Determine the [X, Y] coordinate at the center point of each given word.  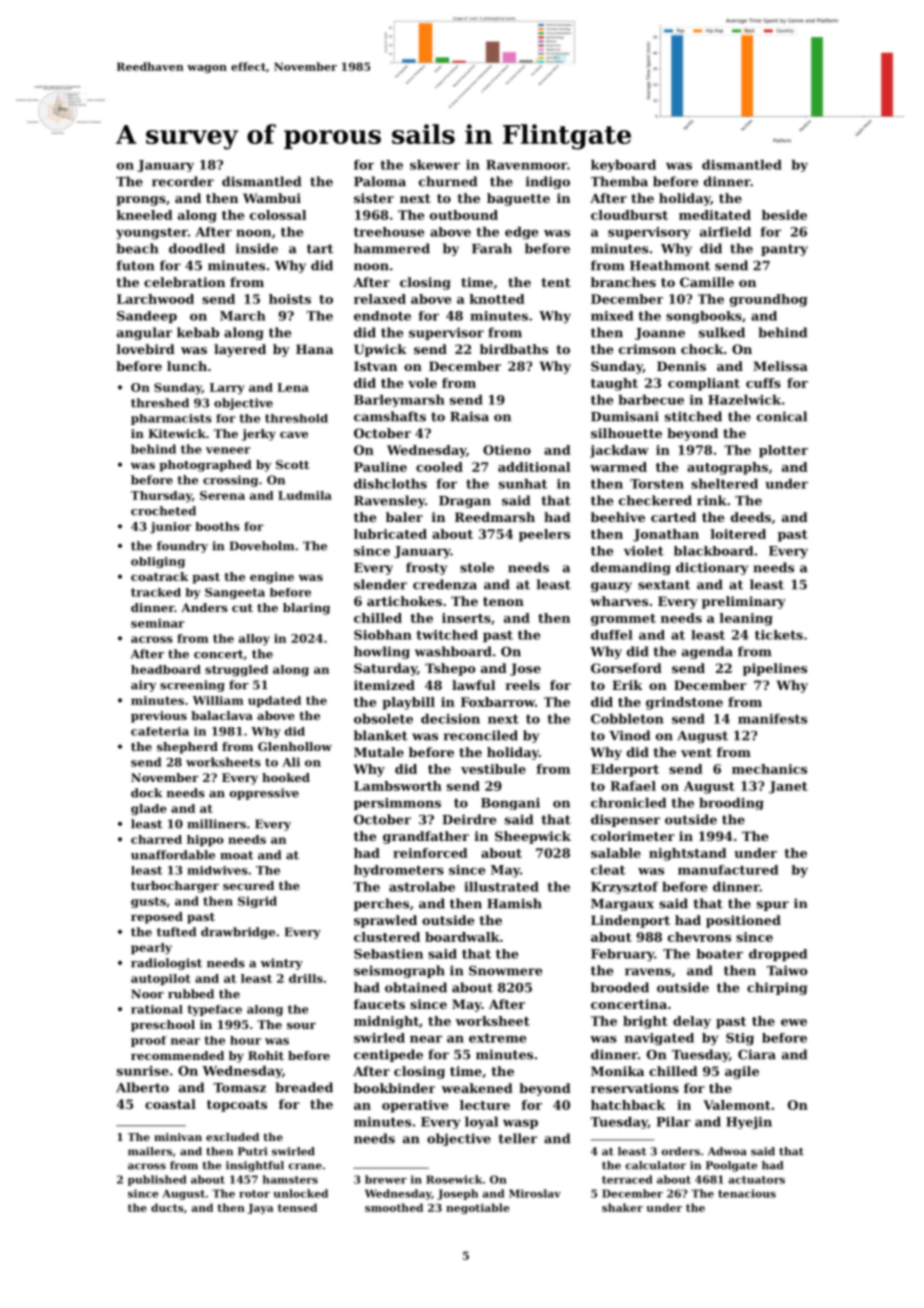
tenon [503, 601]
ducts [167, 1207]
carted [673, 517]
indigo [548, 182]
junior [171, 528]
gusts [148, 902]
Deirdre [469, 819]
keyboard [623, 166]
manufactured [728, 870]
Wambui [272, 198]
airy [144, 686]
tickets [779, 635]
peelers [544, 535]
